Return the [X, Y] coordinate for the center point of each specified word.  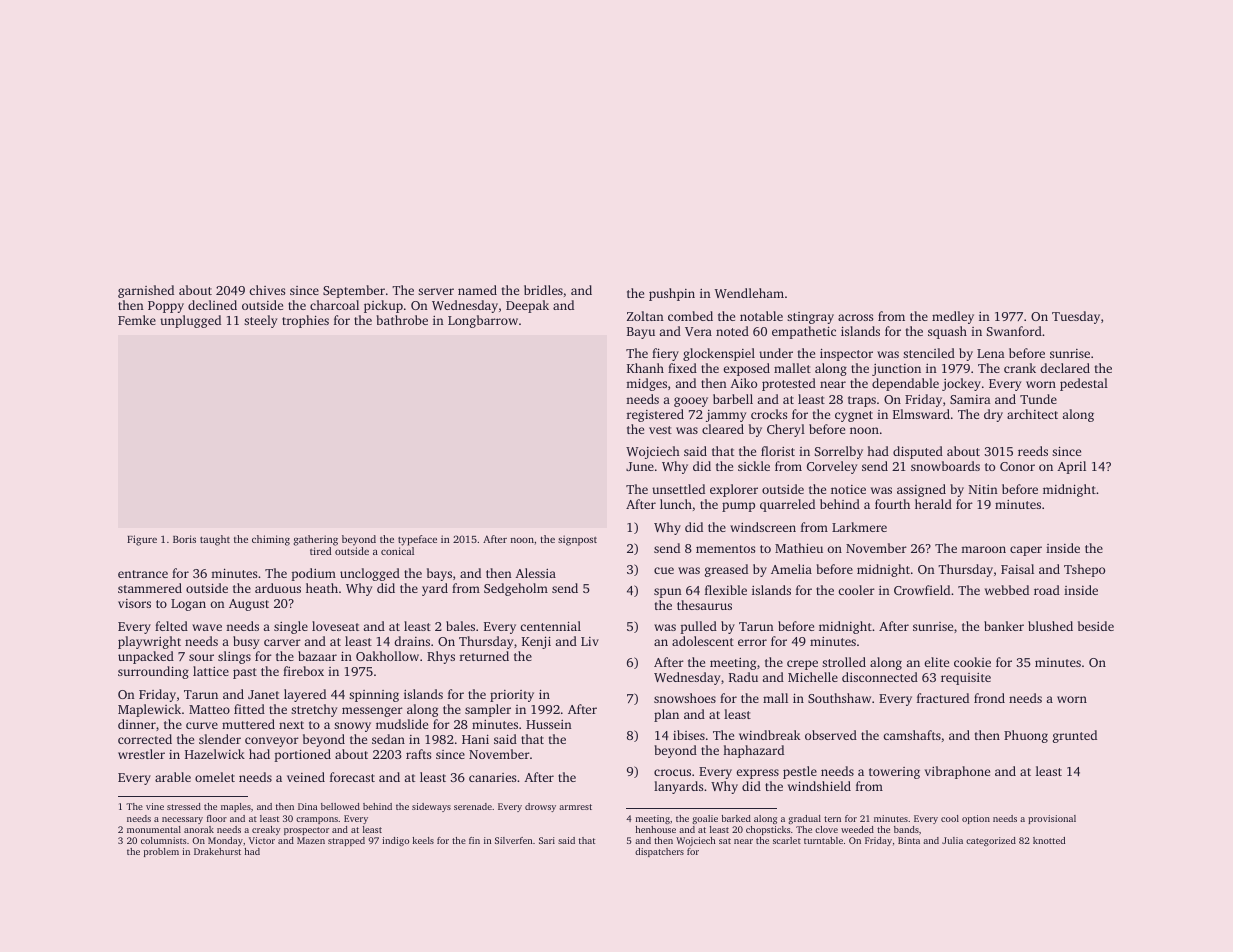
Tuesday [1076, 317]
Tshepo [1084, 570]
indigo [395, 841]
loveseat [335, 626]
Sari [547, 840]
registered [655, 415]
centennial [550, 626]
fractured [943, 698]
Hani [475, 739]
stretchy [314, 710]
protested [789, 384]
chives [267, 290]
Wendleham [749, 293]
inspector [846, 354]
